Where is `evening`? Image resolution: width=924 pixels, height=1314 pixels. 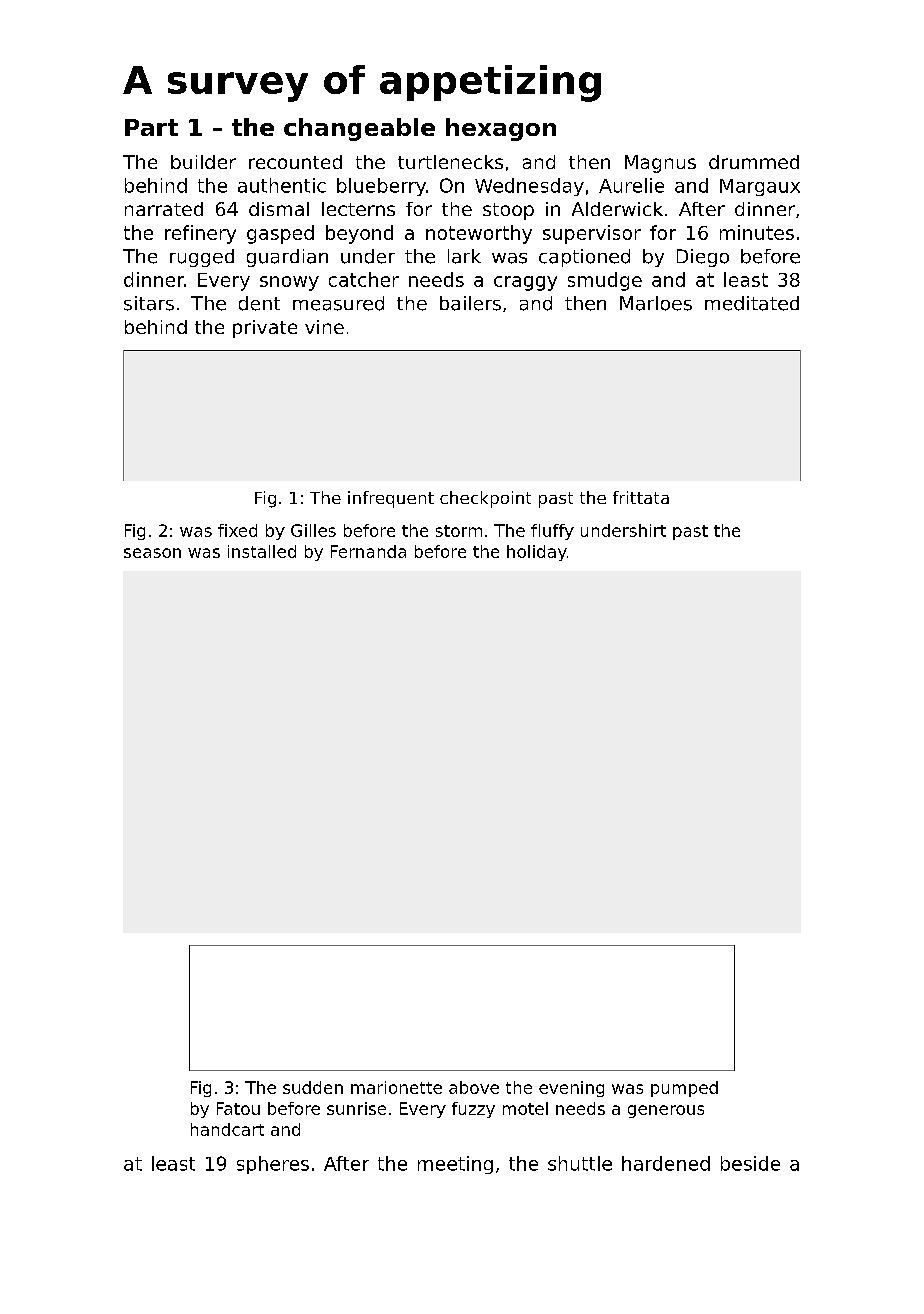 evening is located at coordinates (571, 1089).
